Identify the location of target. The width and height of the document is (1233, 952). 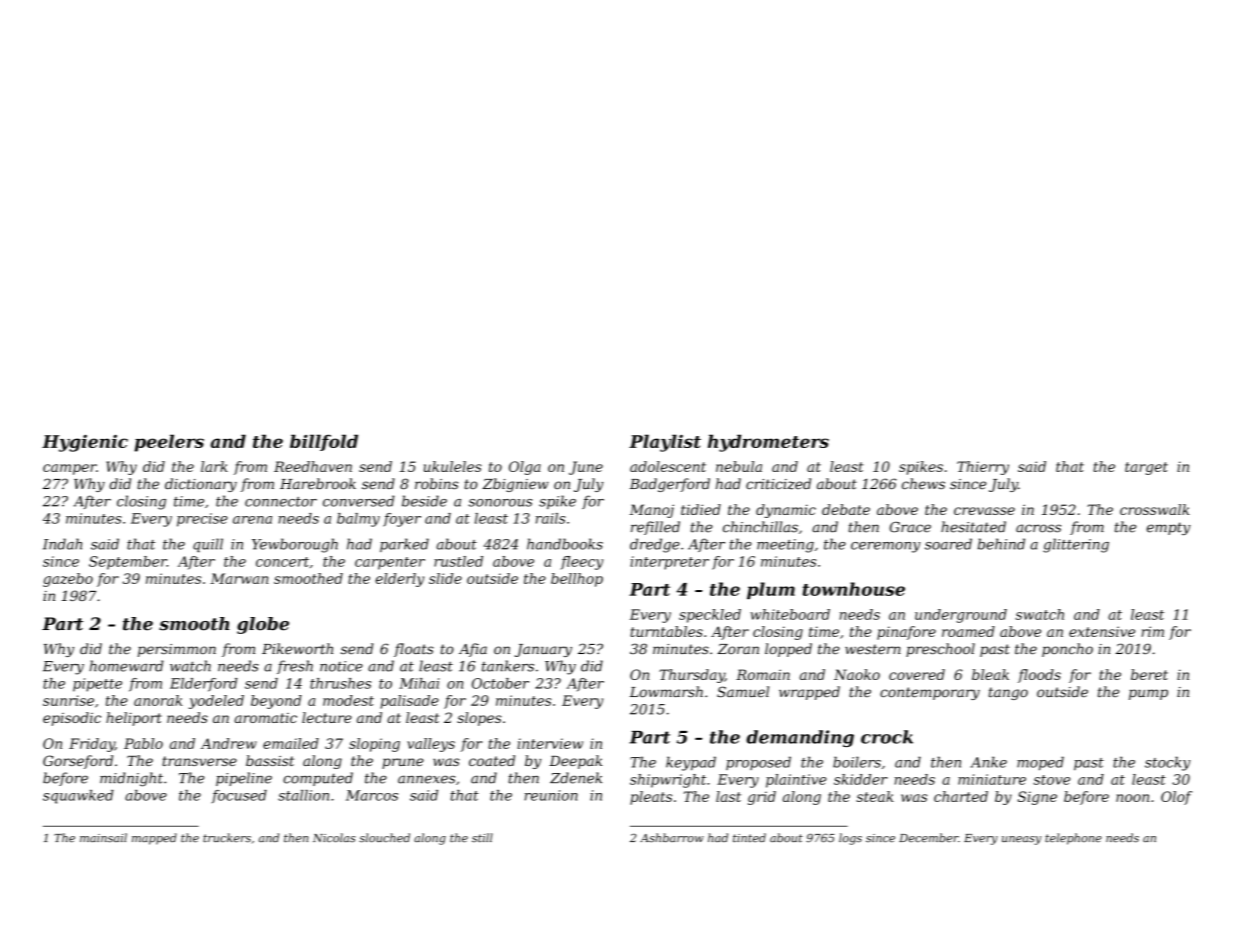
(1146, 468).
